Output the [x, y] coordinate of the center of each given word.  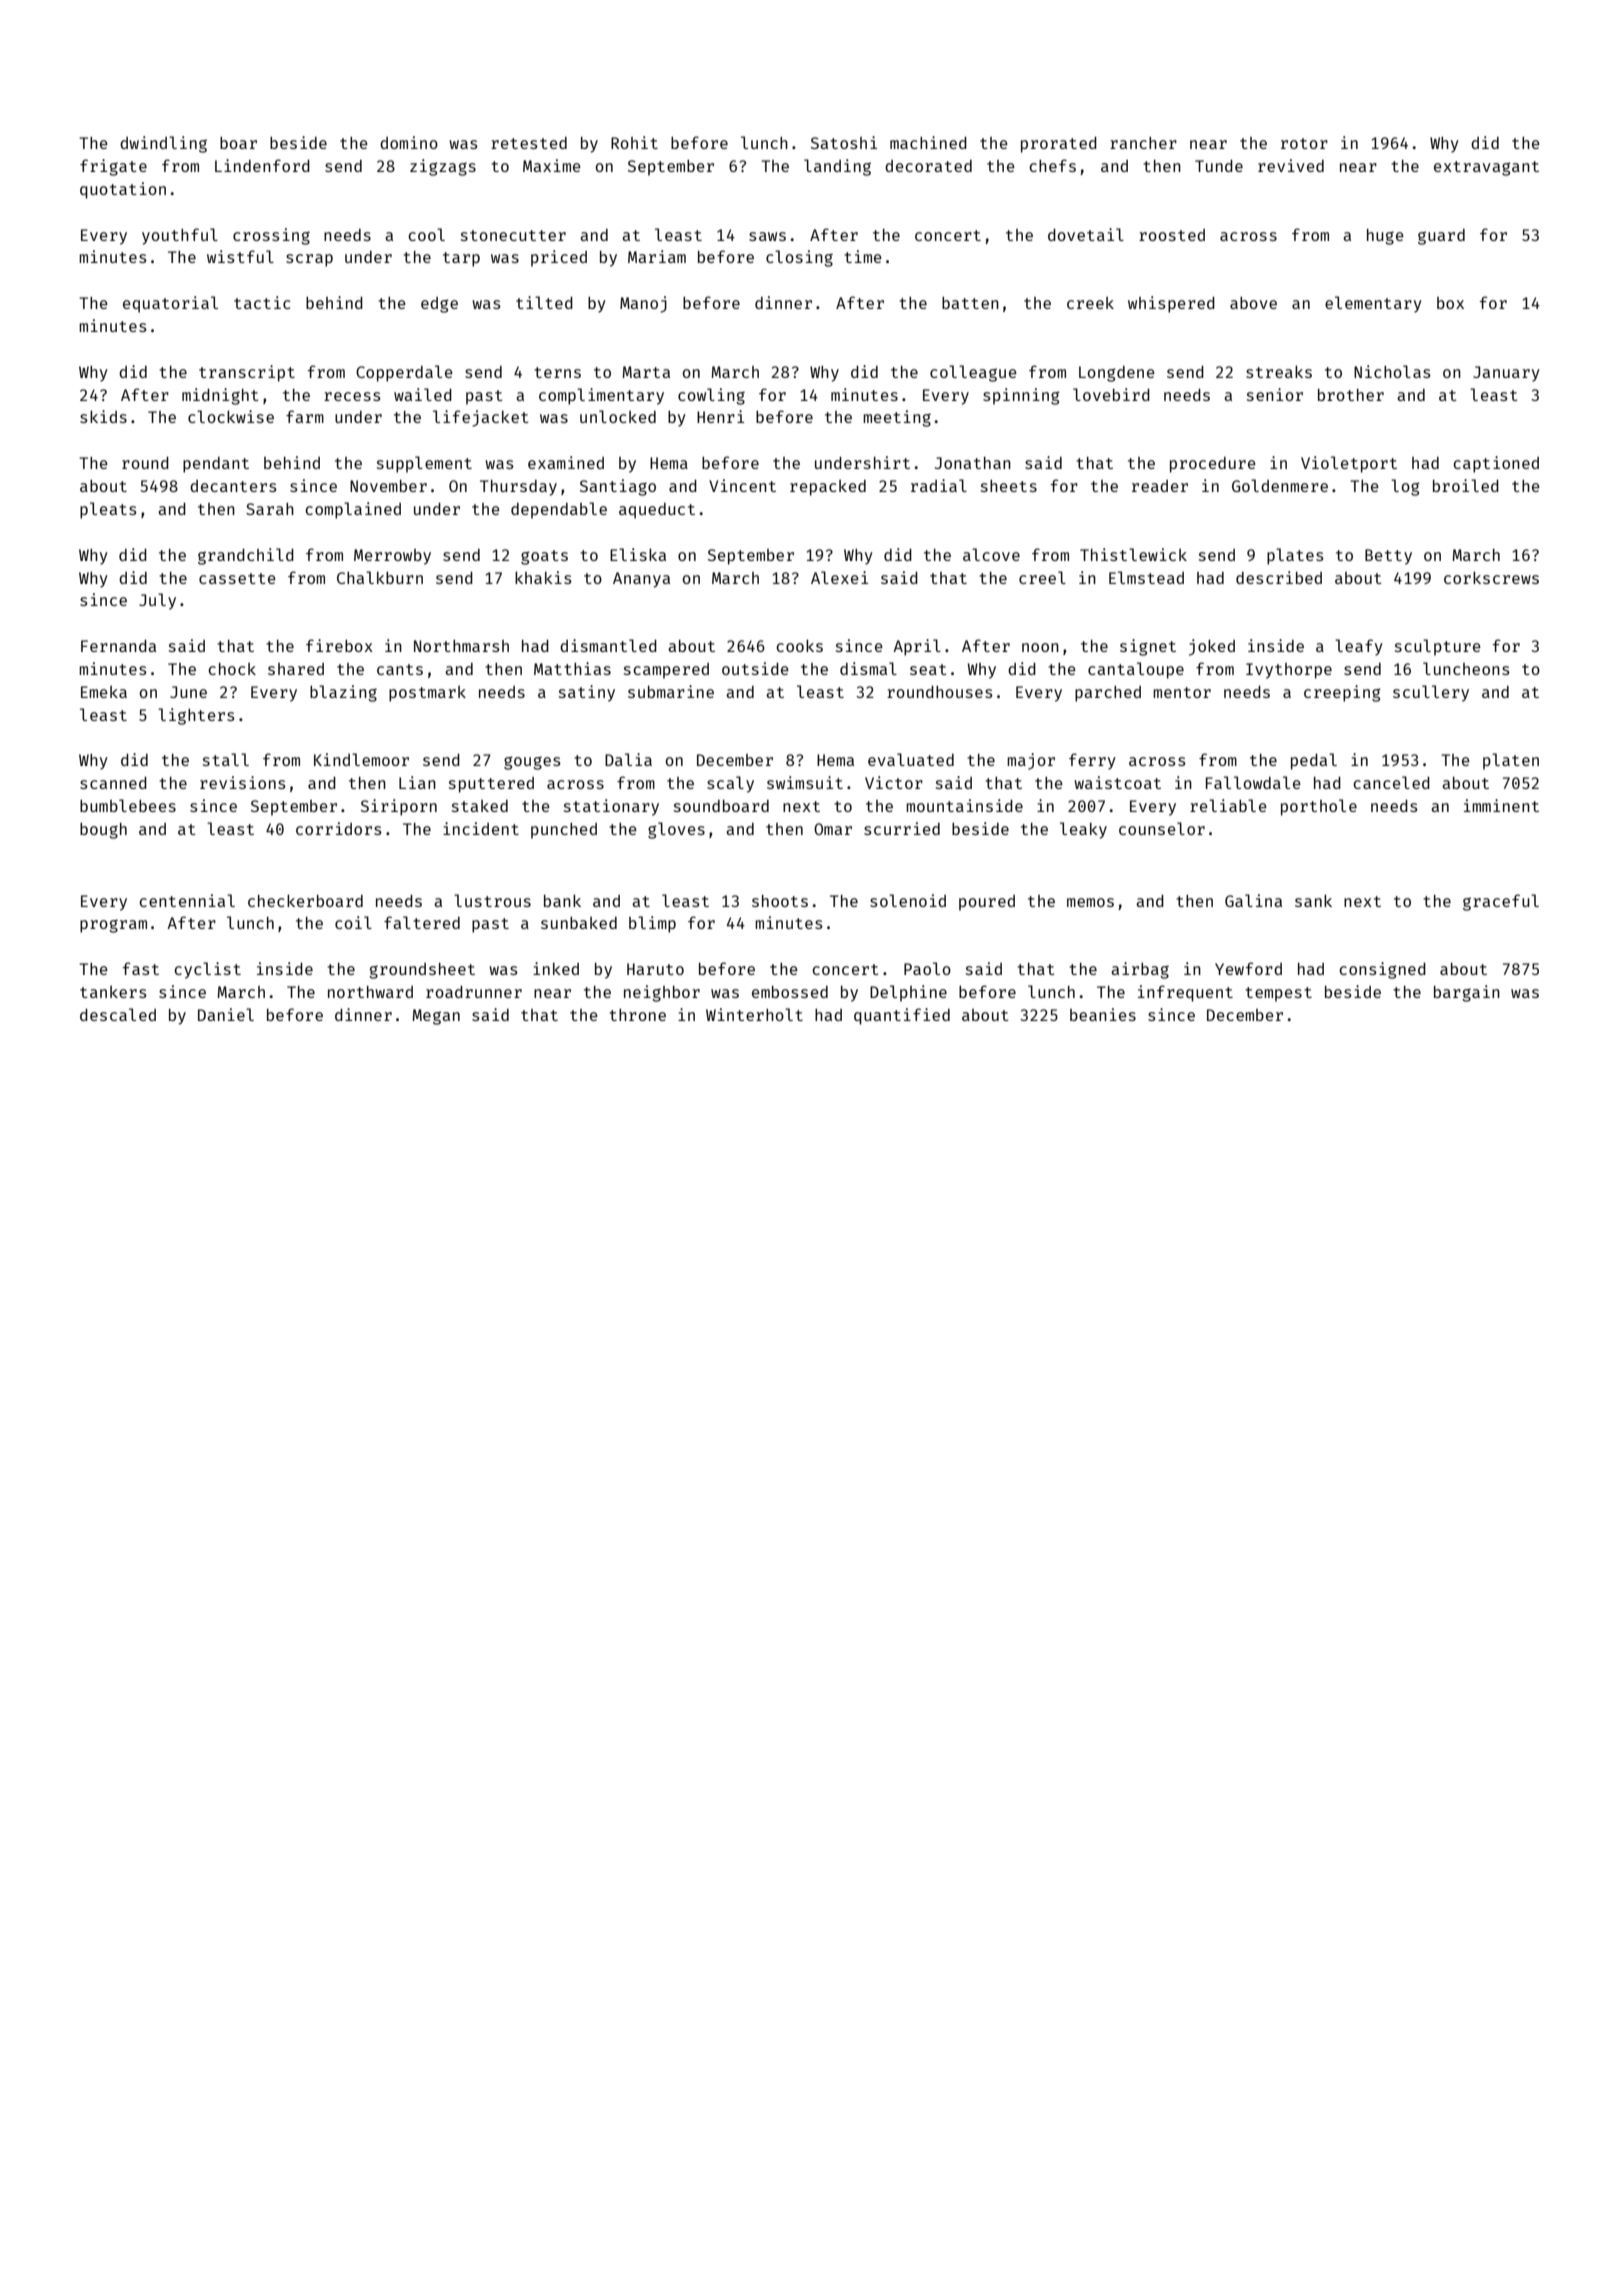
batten [970, 303]
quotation [123, 190]
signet [1148, 647]
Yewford [1248, 968]
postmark [427, 694]
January [1506, 374]
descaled [118, 1014]
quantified [902, 1016]
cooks [799, 645]
